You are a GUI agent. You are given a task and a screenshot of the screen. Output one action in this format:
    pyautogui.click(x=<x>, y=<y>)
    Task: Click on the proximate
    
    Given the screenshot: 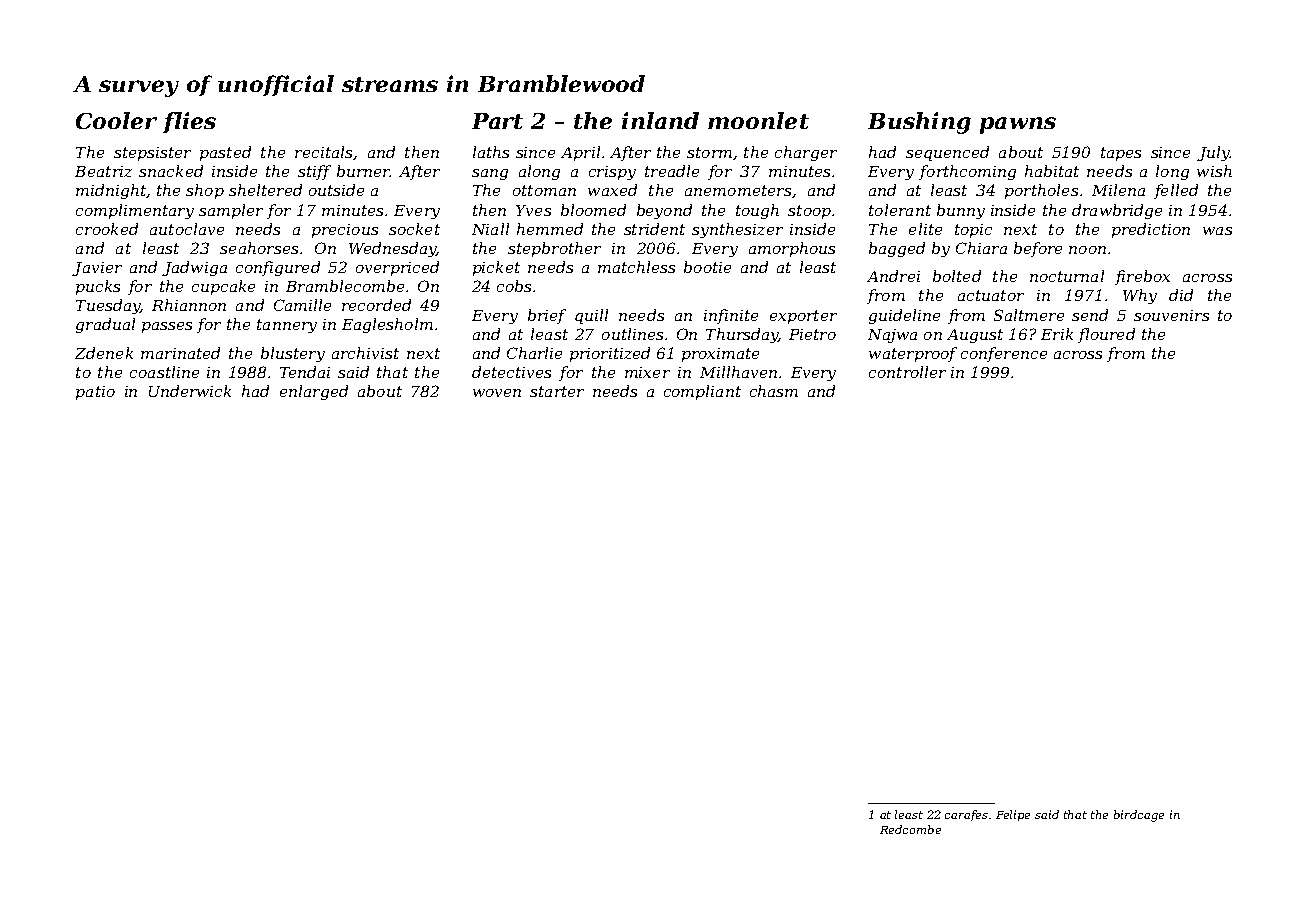 What is the action you would take?
    pyautogui.click(x=720, y=355)
